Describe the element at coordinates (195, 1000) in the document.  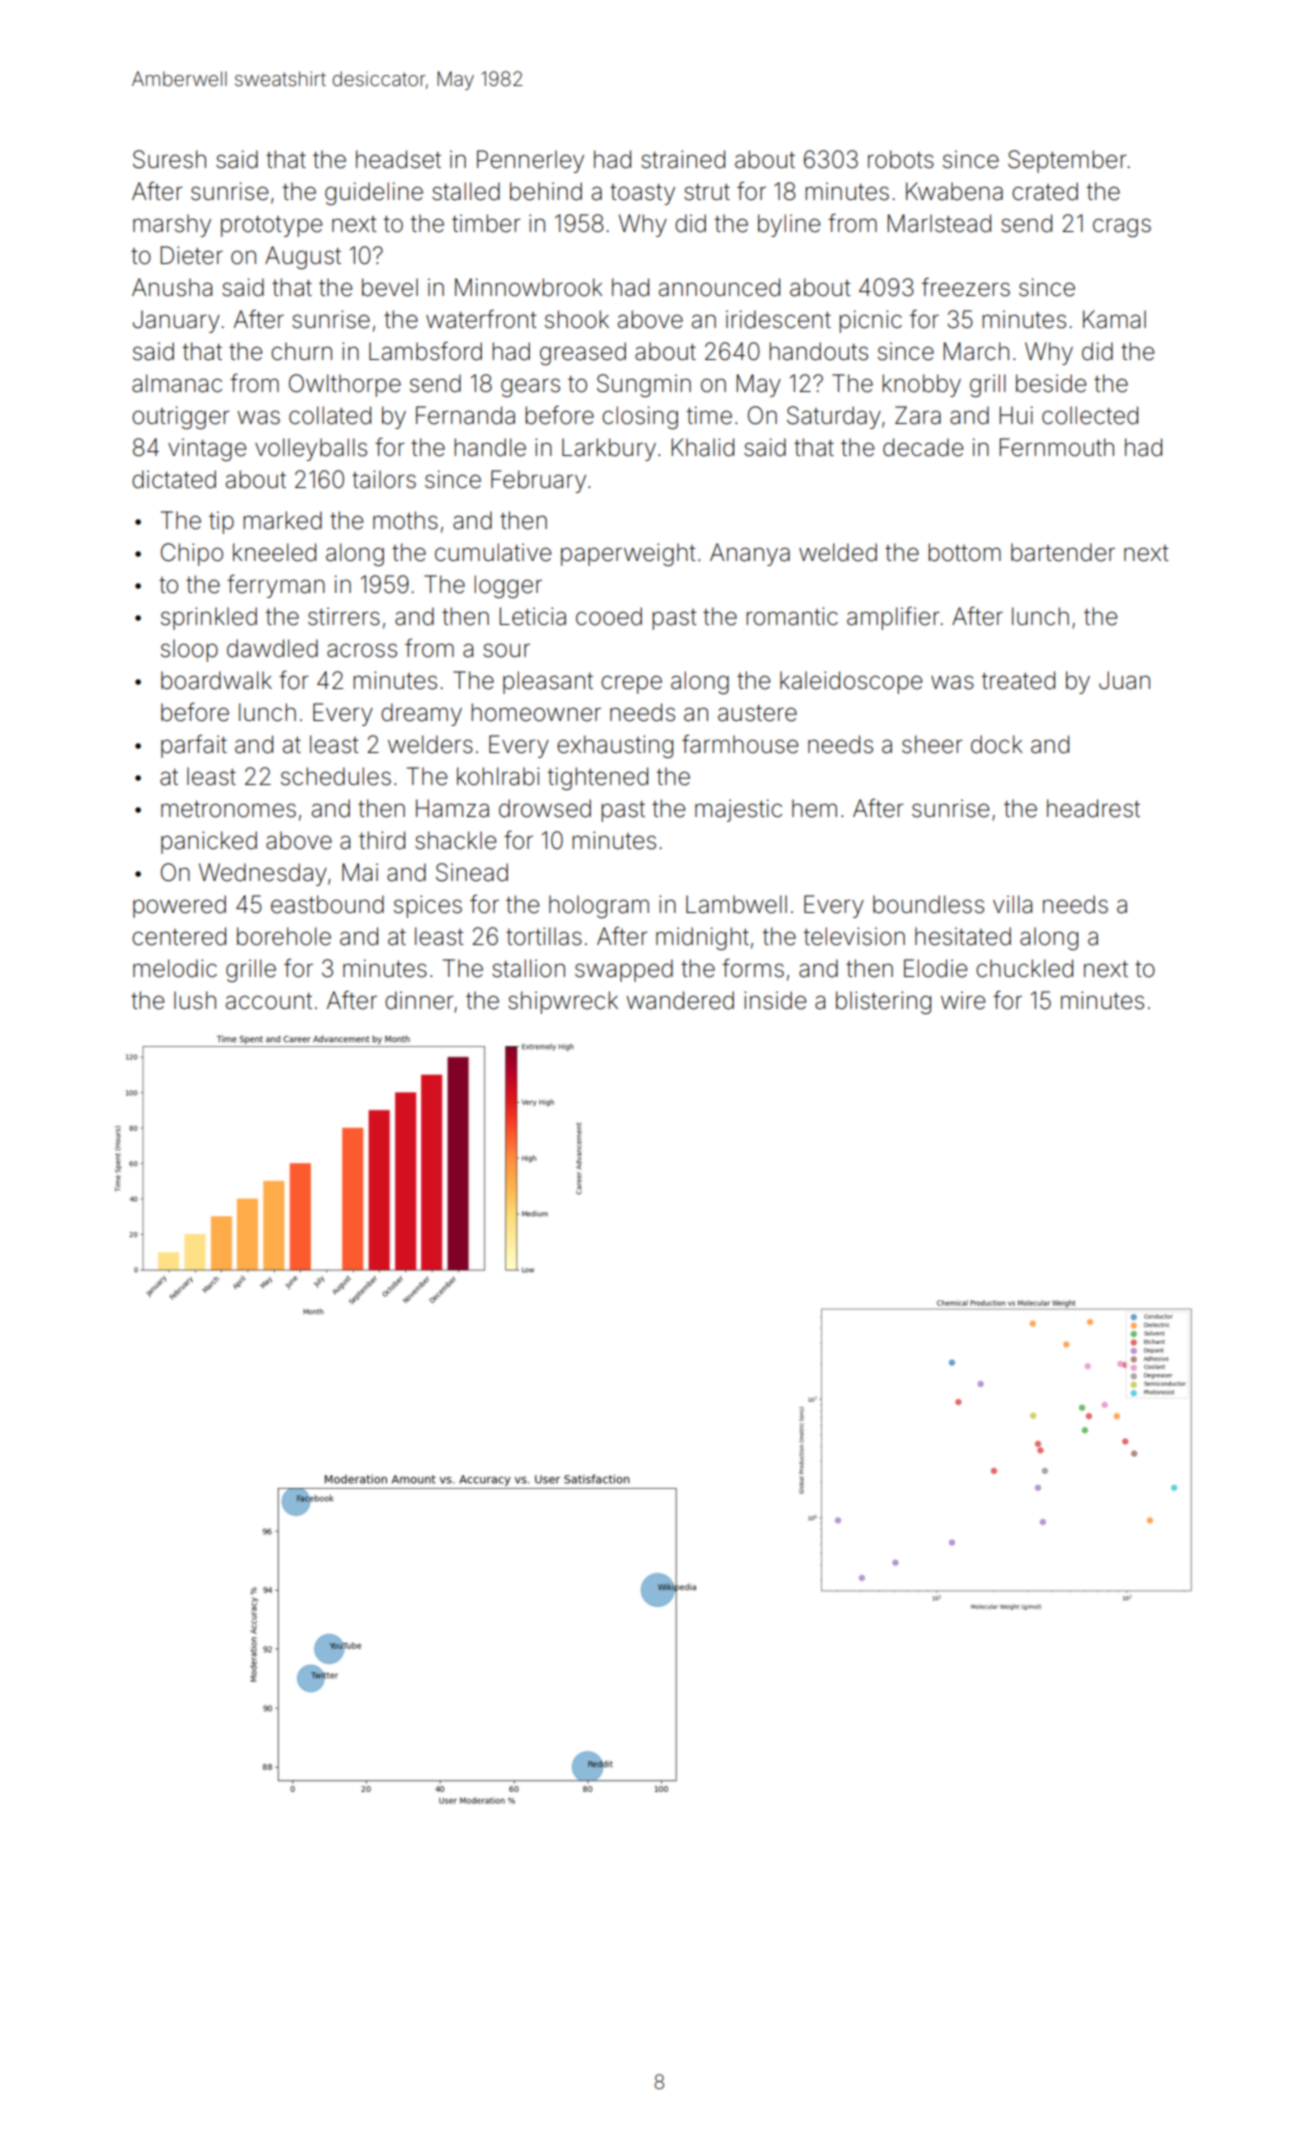
I see `lush` at that location.
